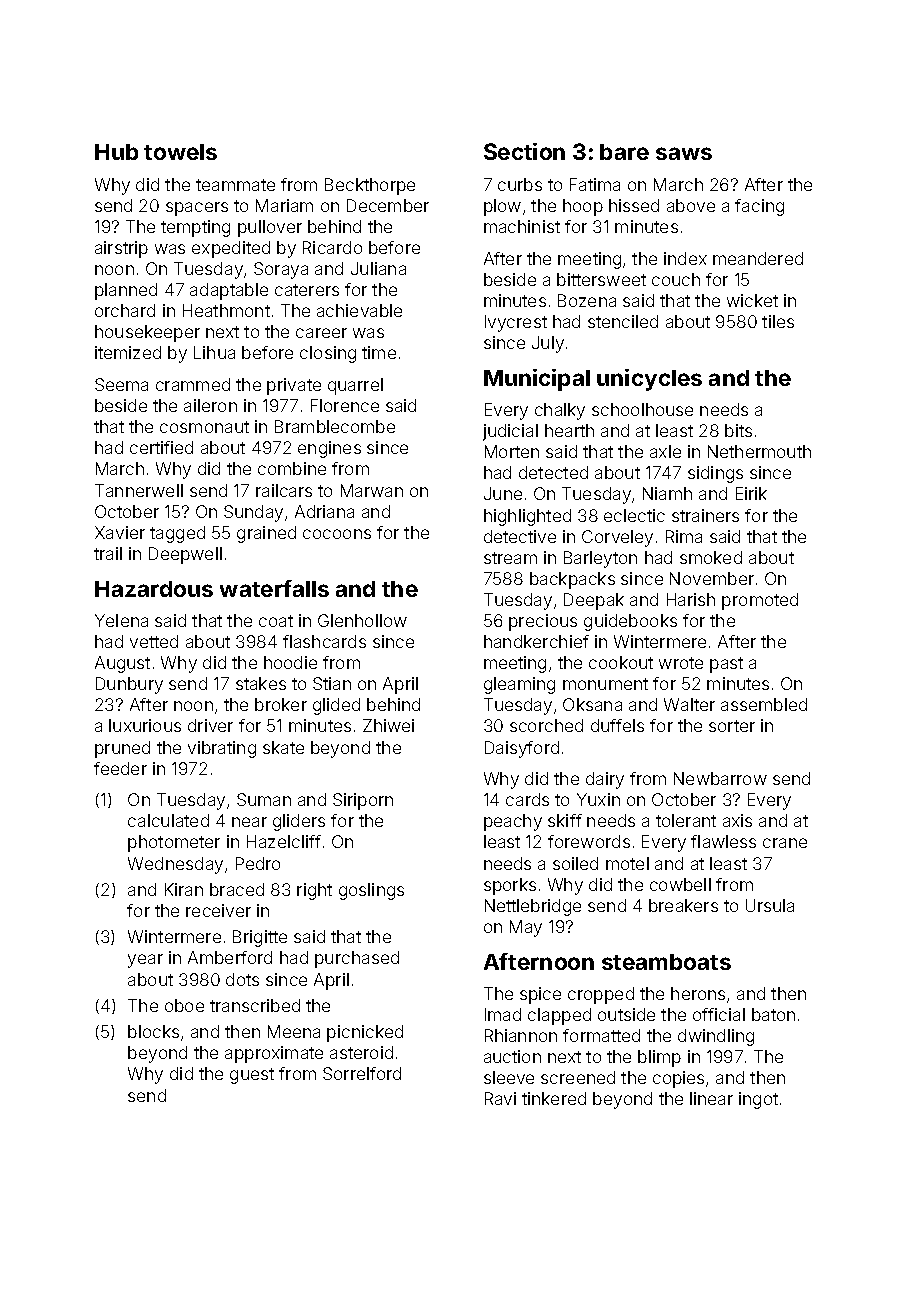 The width and height of the image is (914, 1297). Describe the element at coordinates (503, 1014) in the image. I see `Imad` at that location.
